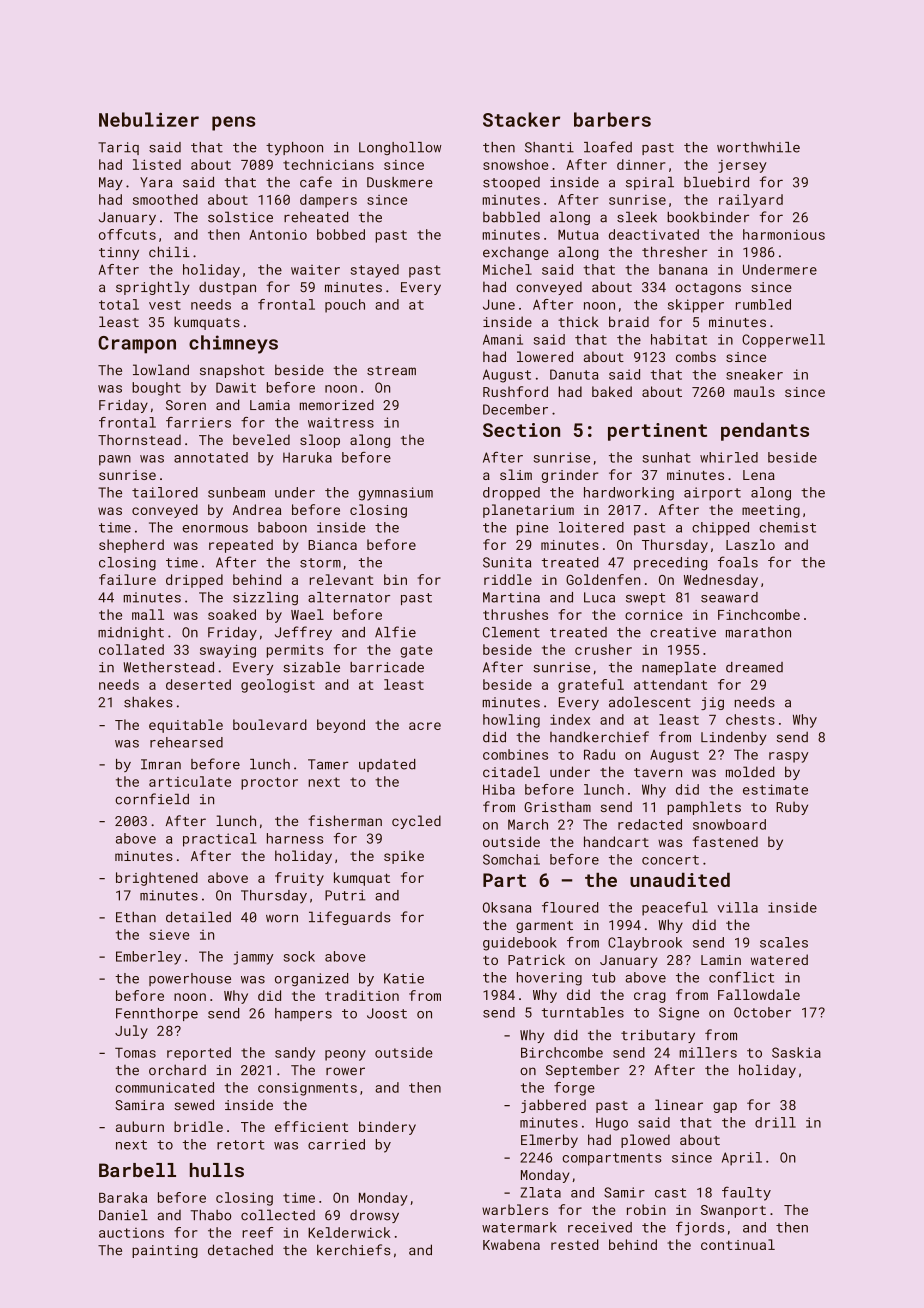  I want to click on pens, so click(234, 123).
